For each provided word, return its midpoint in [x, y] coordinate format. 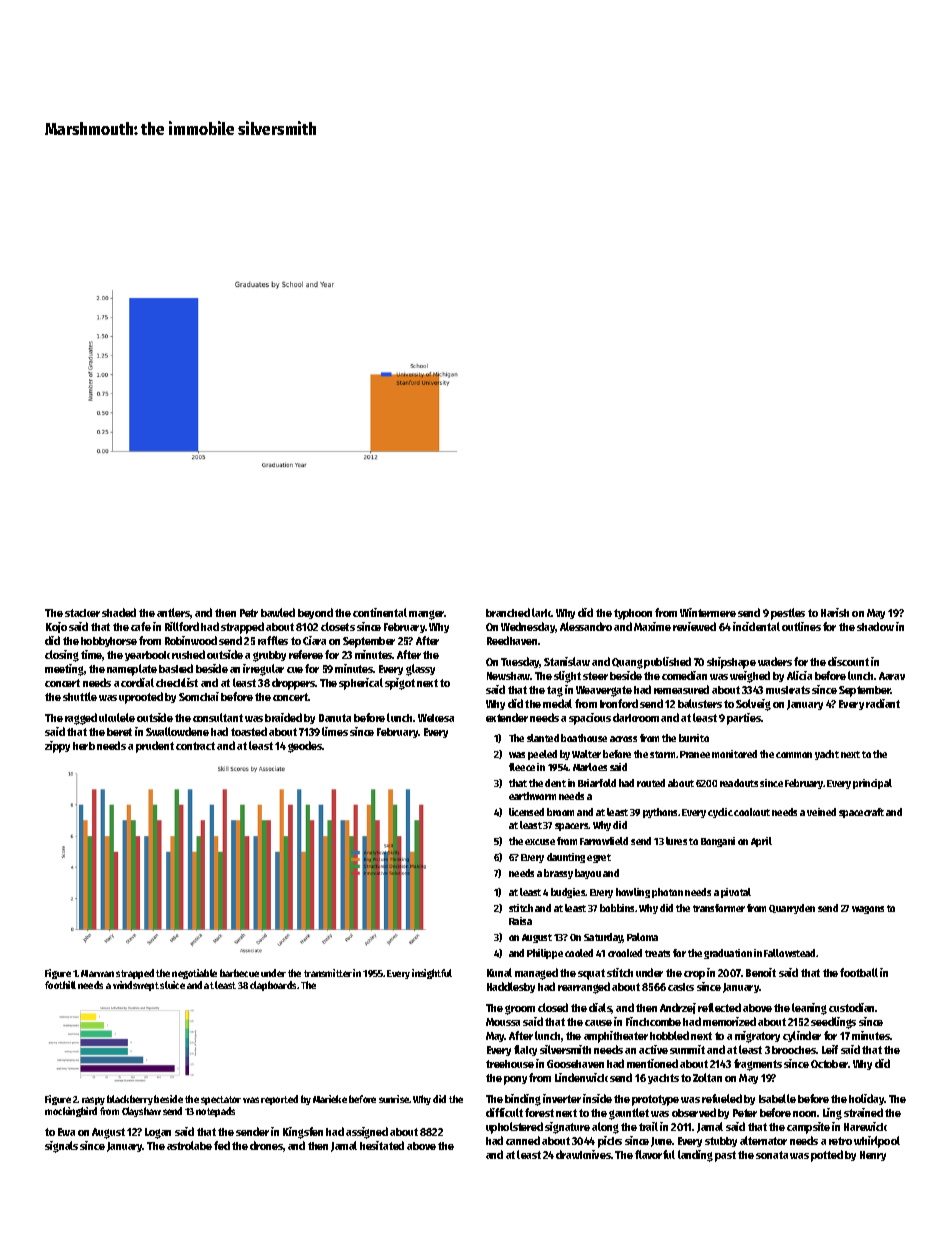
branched [508, 612]
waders [775, 661]
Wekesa [436, 718]
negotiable [194, 974]
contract [195, 746]
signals [61, 1147]
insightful [432, 974]
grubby [269, 656]
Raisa [520, 921]
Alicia [799, 675]
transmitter [328, 973]
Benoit [761, 972]
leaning [809, 1009]
